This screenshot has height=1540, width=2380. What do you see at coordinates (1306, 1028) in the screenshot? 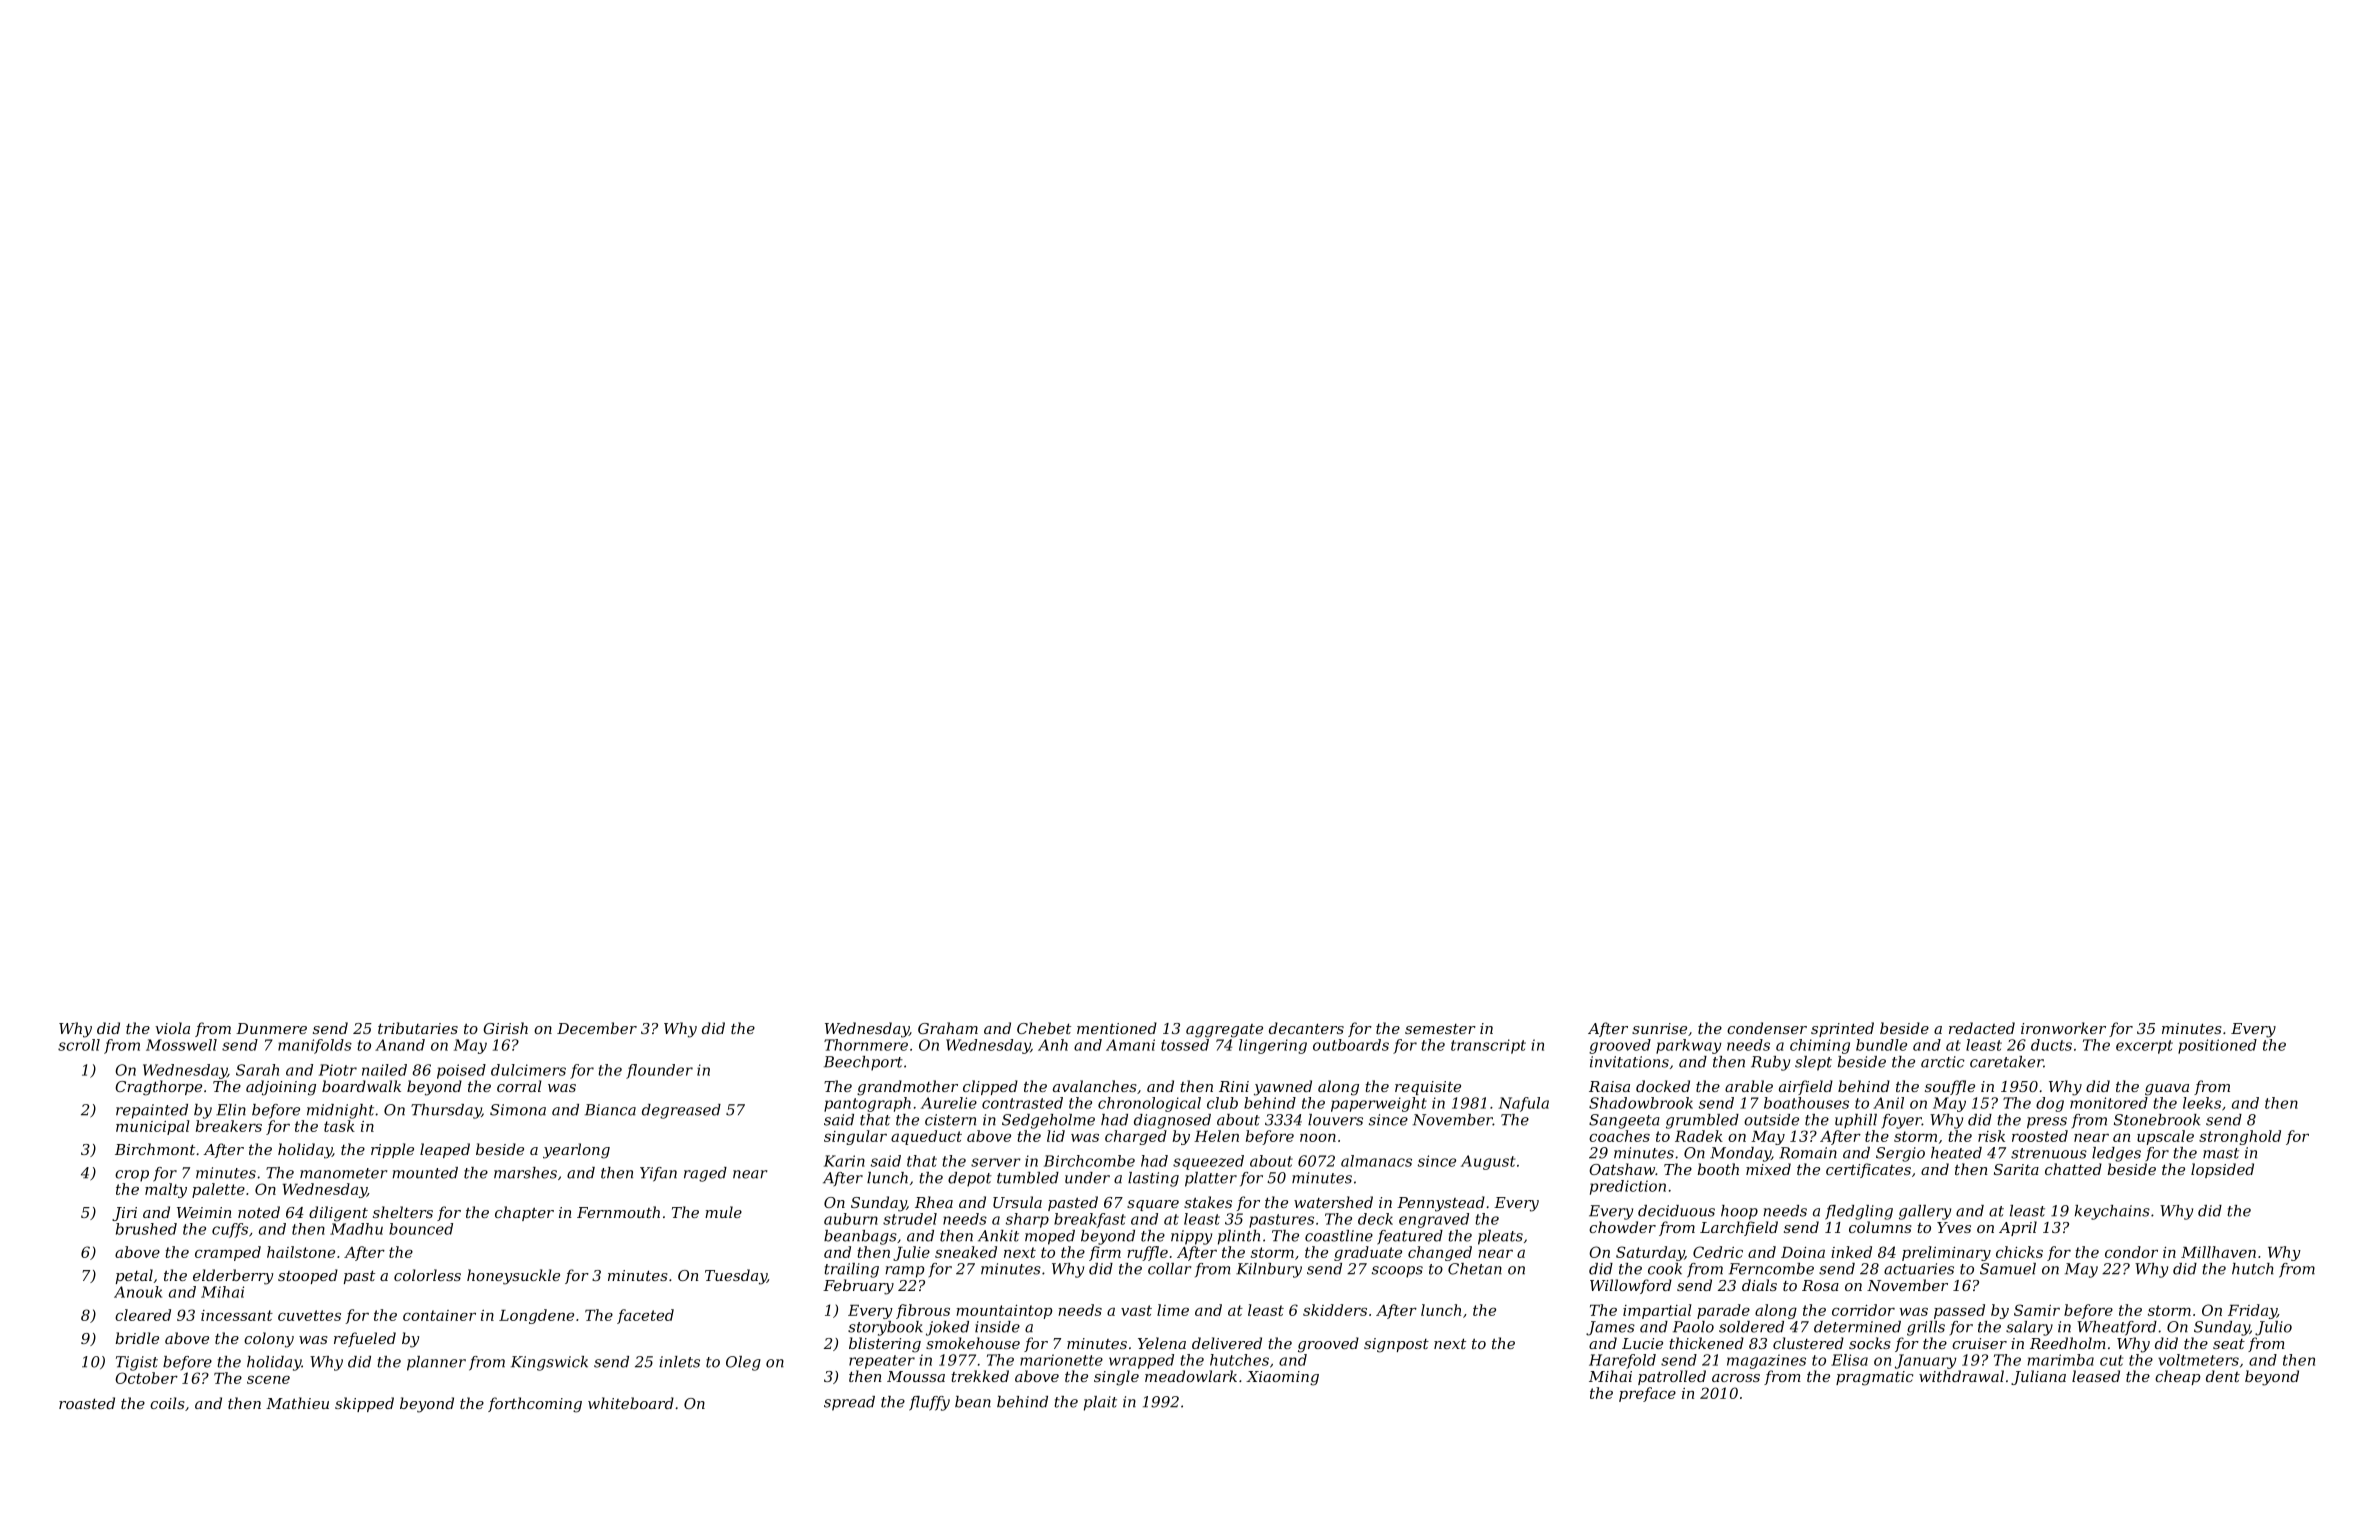
I see `decanters` at bounding box center [1306, 1028].
